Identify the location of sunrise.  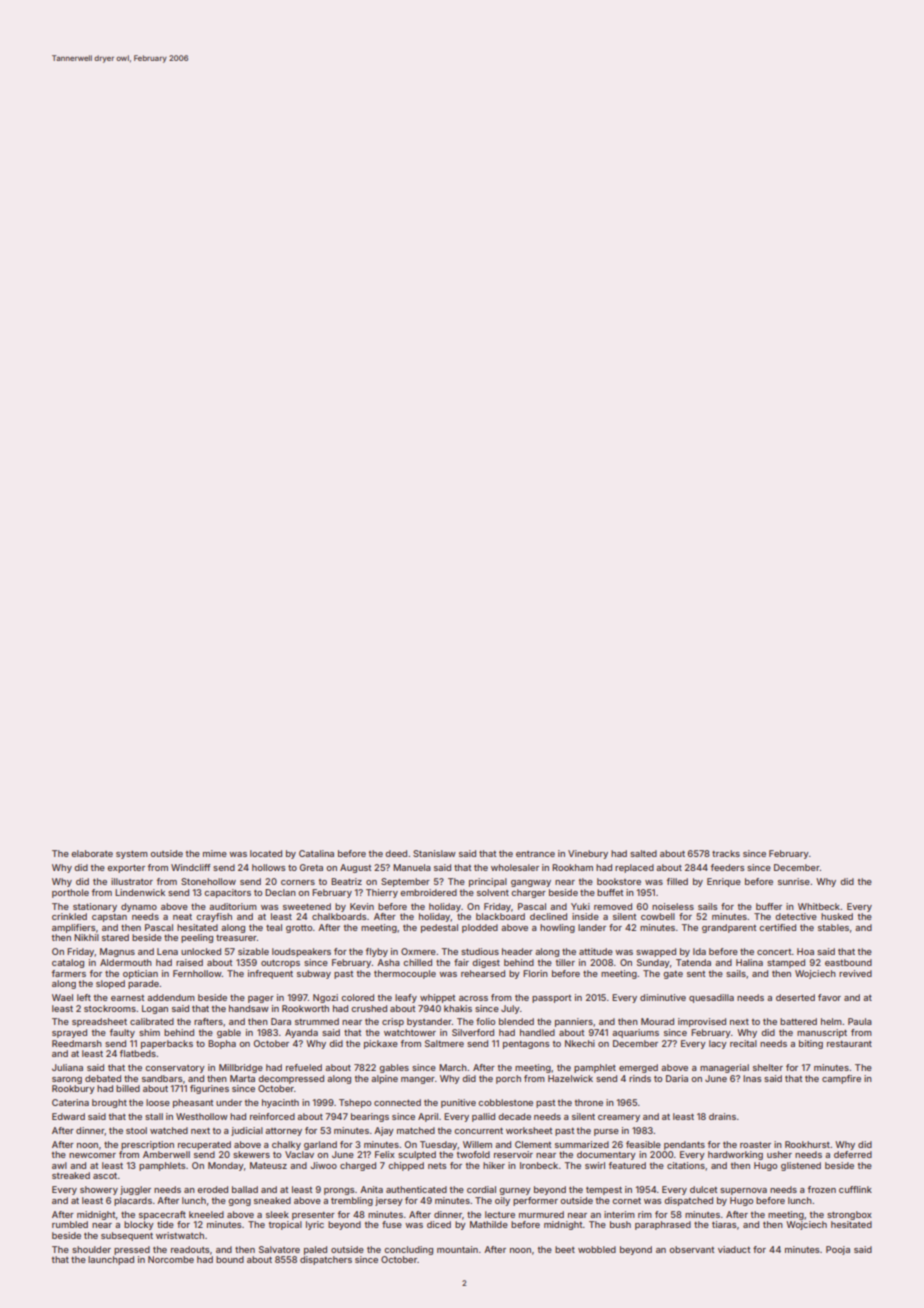
(794, 881).
